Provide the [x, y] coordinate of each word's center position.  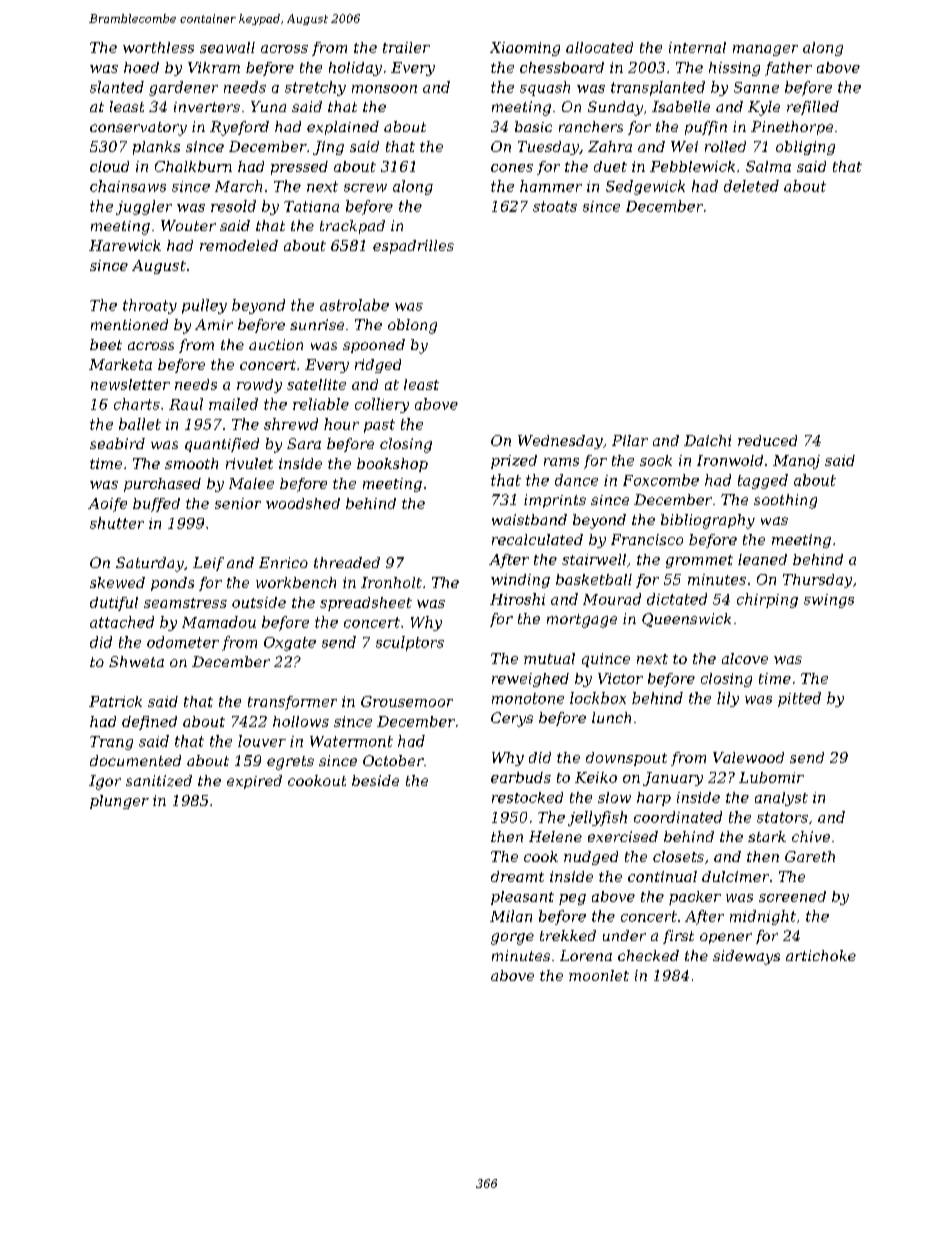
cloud [109, 166]
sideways [746, 957]
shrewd [291, 424]
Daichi [707, 440]
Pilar [630, 440]
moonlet [599, 975]
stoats [555, 206]
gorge [512, 939]
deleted [751, 186]
